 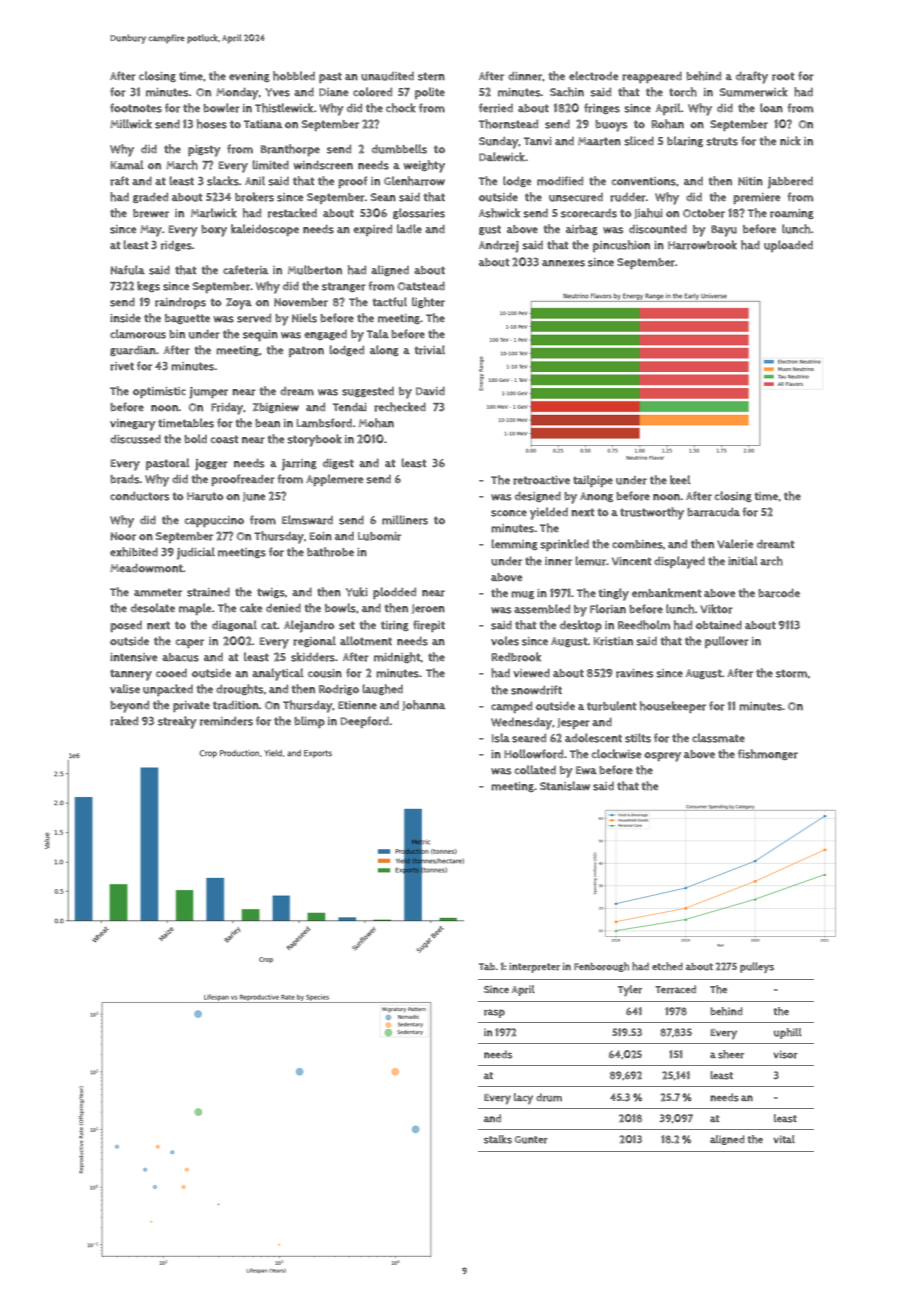 I want to click on pulleys, so click(x=757, y=967).
